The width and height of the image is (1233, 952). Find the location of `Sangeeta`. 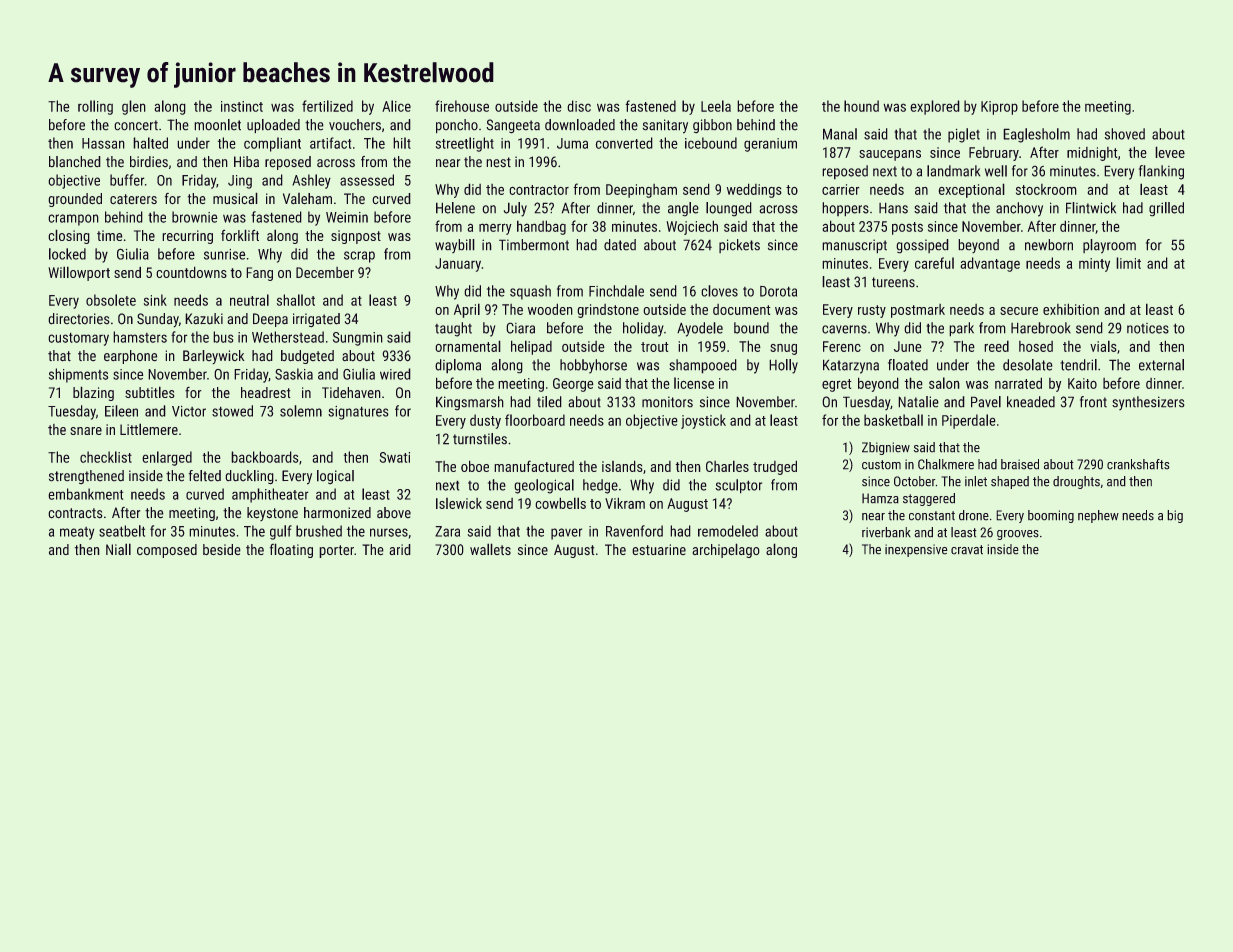

Sangeeta is located at coordinates (513, 126).
